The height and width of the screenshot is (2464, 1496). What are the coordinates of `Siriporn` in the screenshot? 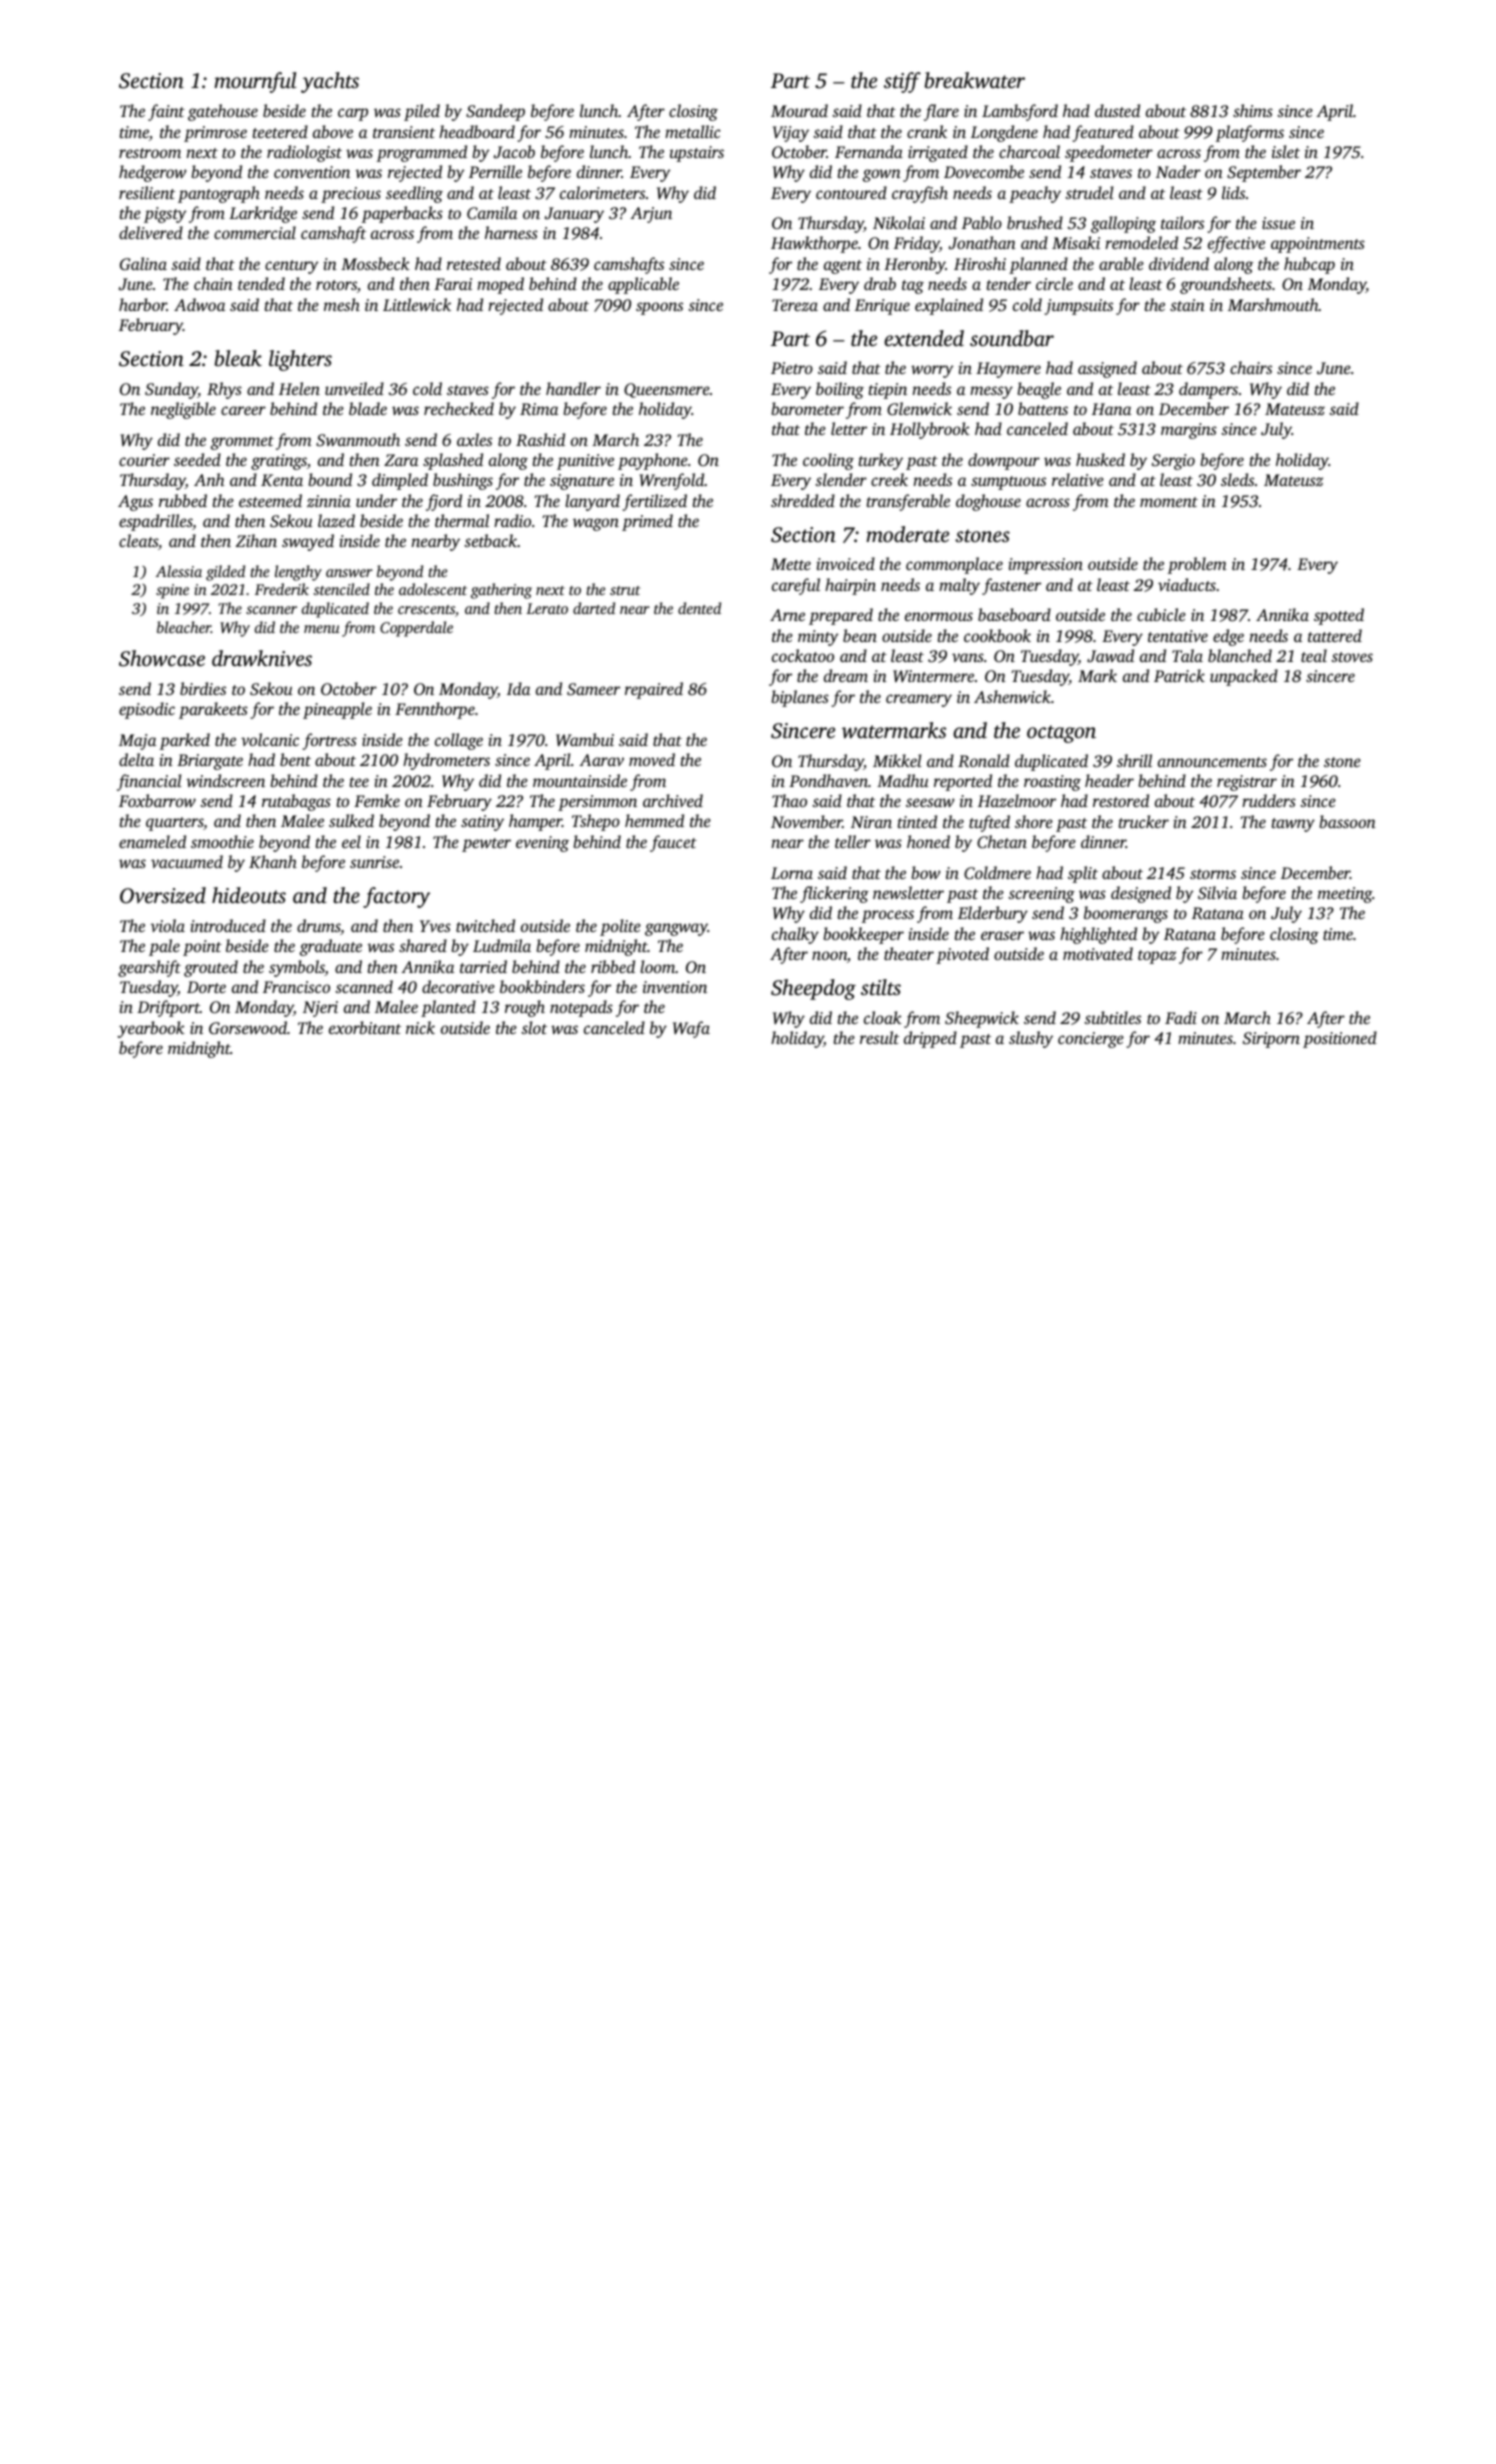 It's located at (1271, 1040).
